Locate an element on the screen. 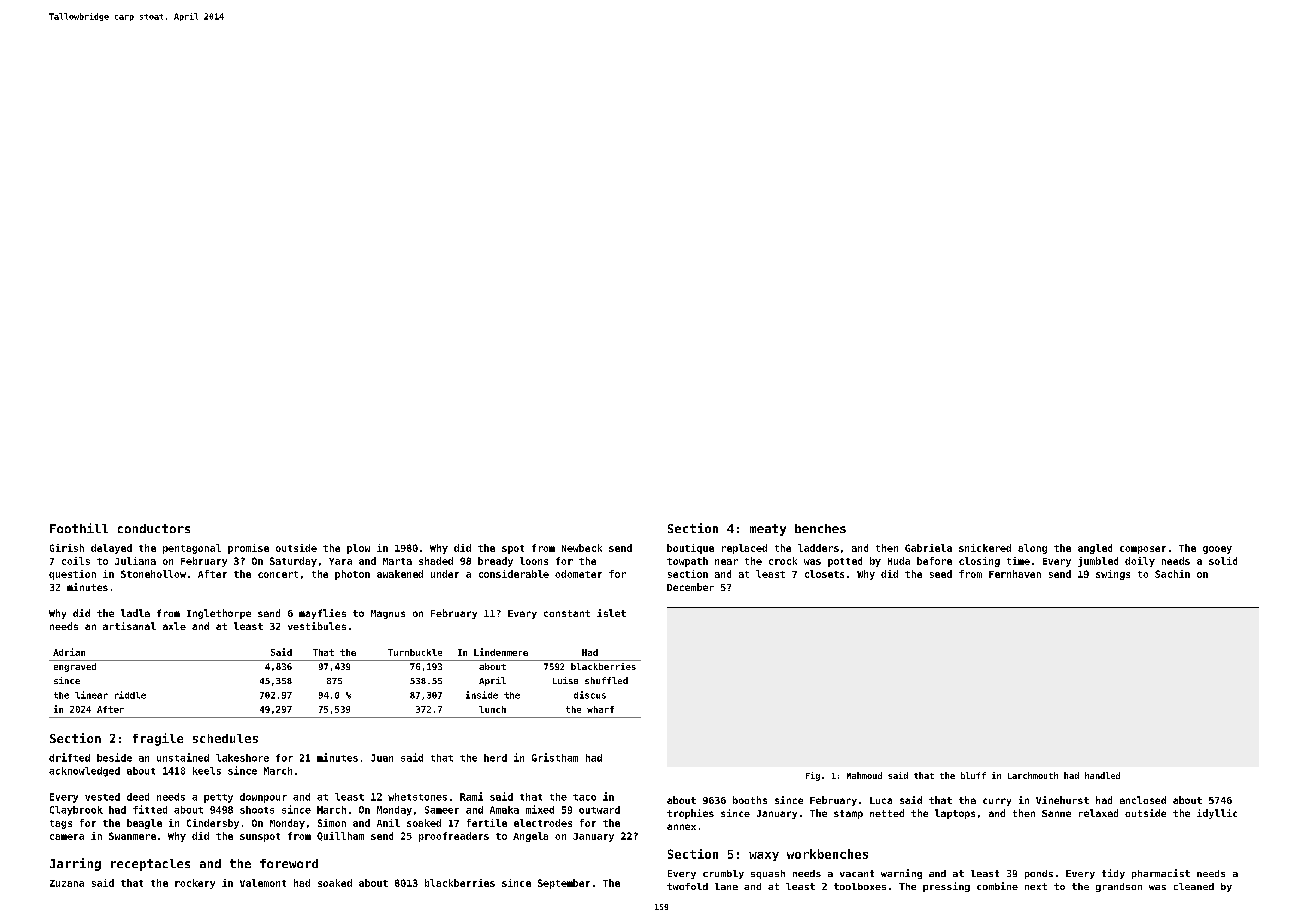 The width and height of the screenshot is (1308, 924). Zuzana is located at coordinates (67, 883).
